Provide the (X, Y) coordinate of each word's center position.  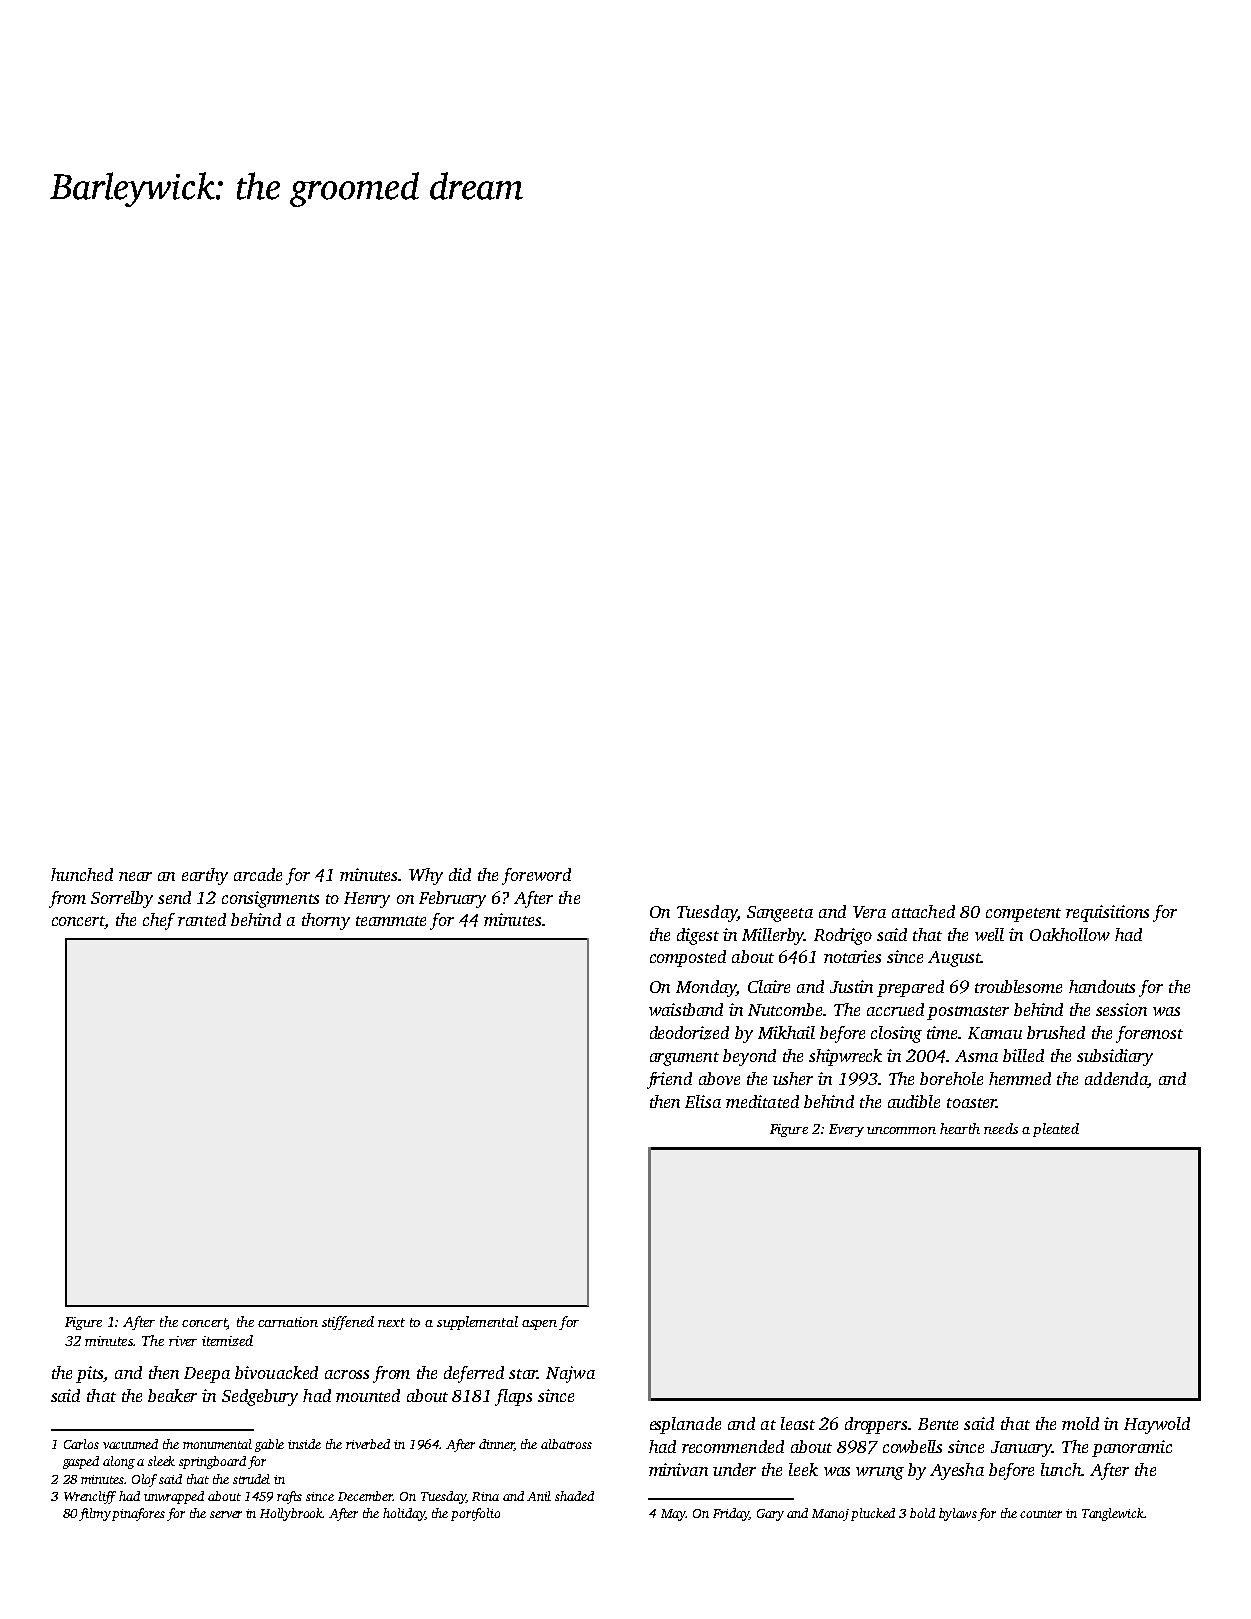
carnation (288, 1322)
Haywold (1157, 1425)
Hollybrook (291, 1514)
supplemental (477, 1323)
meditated (762, 1101)
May (673, 1515)
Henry (367, 900)
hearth (960, 1128)
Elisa (703, 1101)
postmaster (968, 1013)
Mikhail (786, 1032)
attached (923, 911)
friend (669, 1080)
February (452, 899)
